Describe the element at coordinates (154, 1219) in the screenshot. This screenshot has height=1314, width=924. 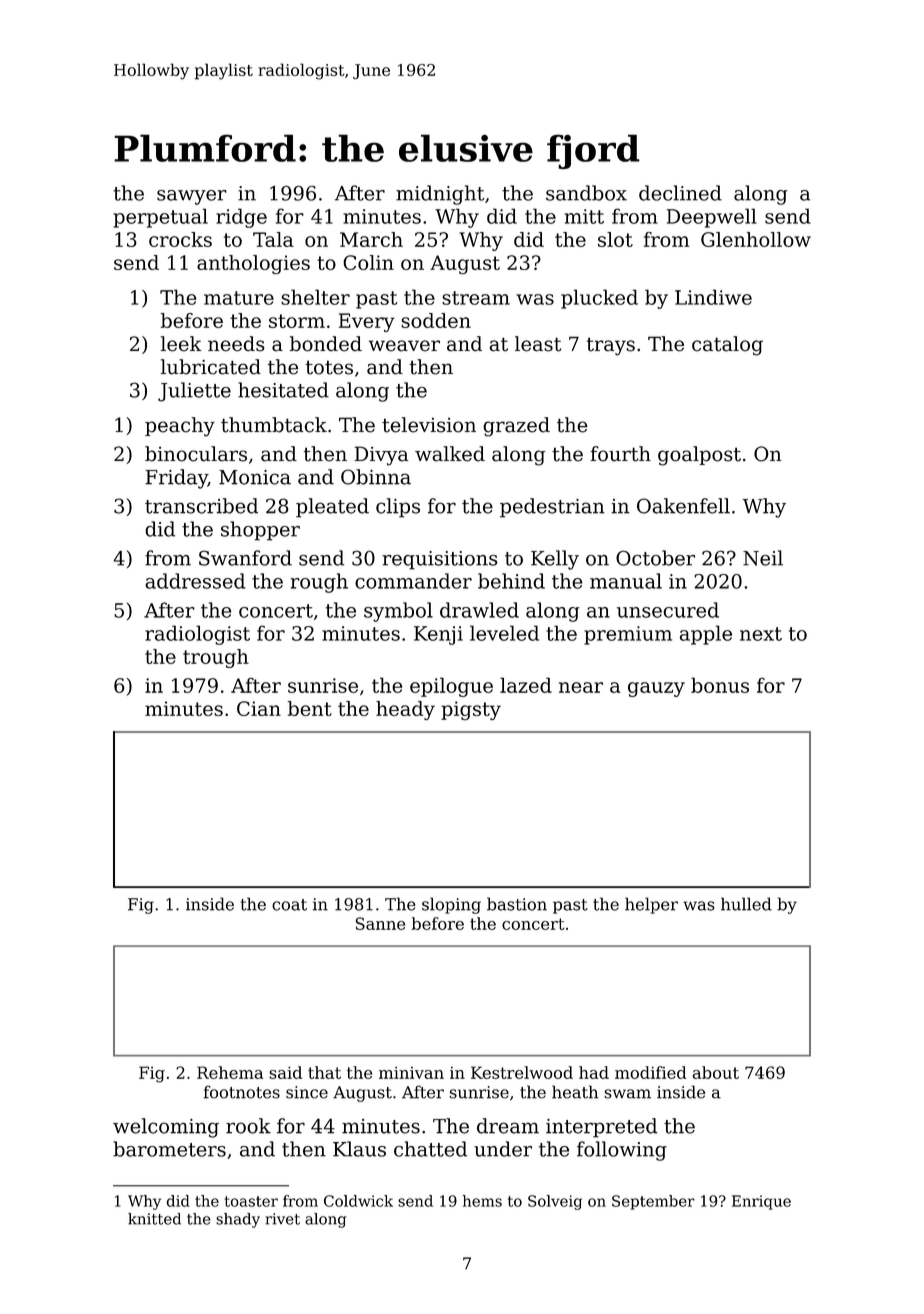
I see `knitted` at that location.
